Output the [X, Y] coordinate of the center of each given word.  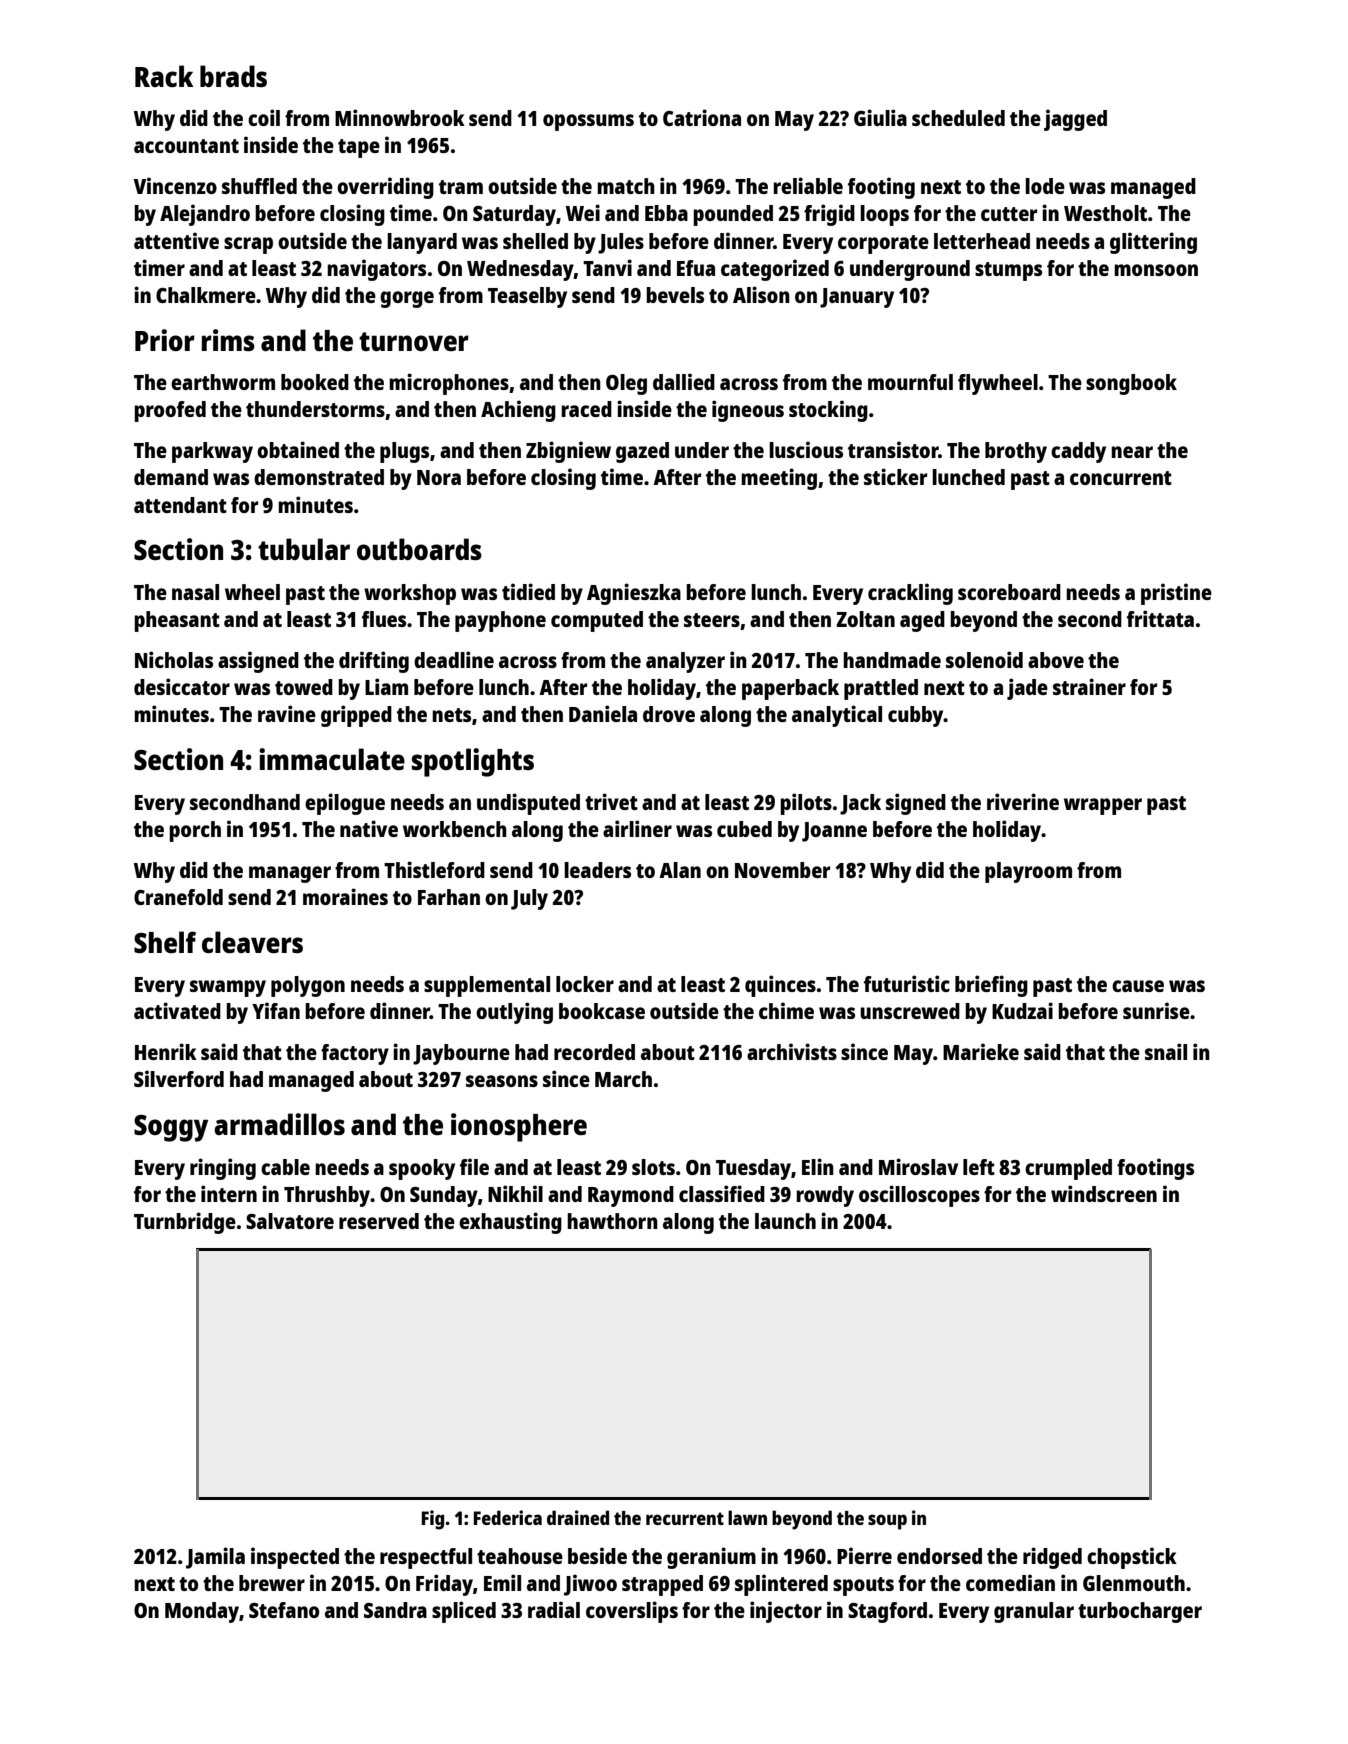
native [369, 828]
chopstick [1132, 1558]
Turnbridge [185, 1223]
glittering [1153, 243]
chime [786, 1010]
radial [554, 1609]
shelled [535, 241]
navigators [376, 270]
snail [1166, 1051]
